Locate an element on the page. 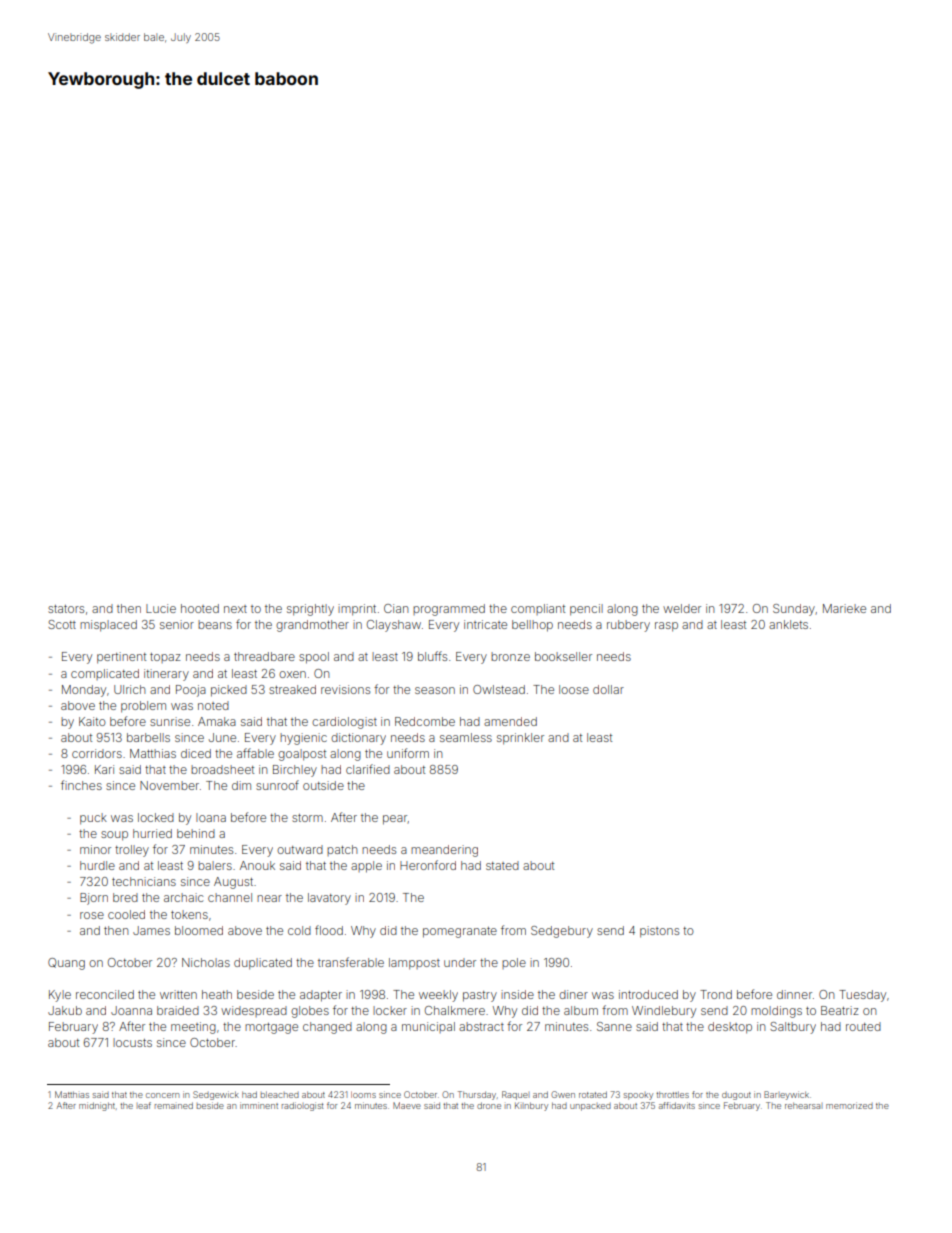  diced is located at coordinates (196, 753).
